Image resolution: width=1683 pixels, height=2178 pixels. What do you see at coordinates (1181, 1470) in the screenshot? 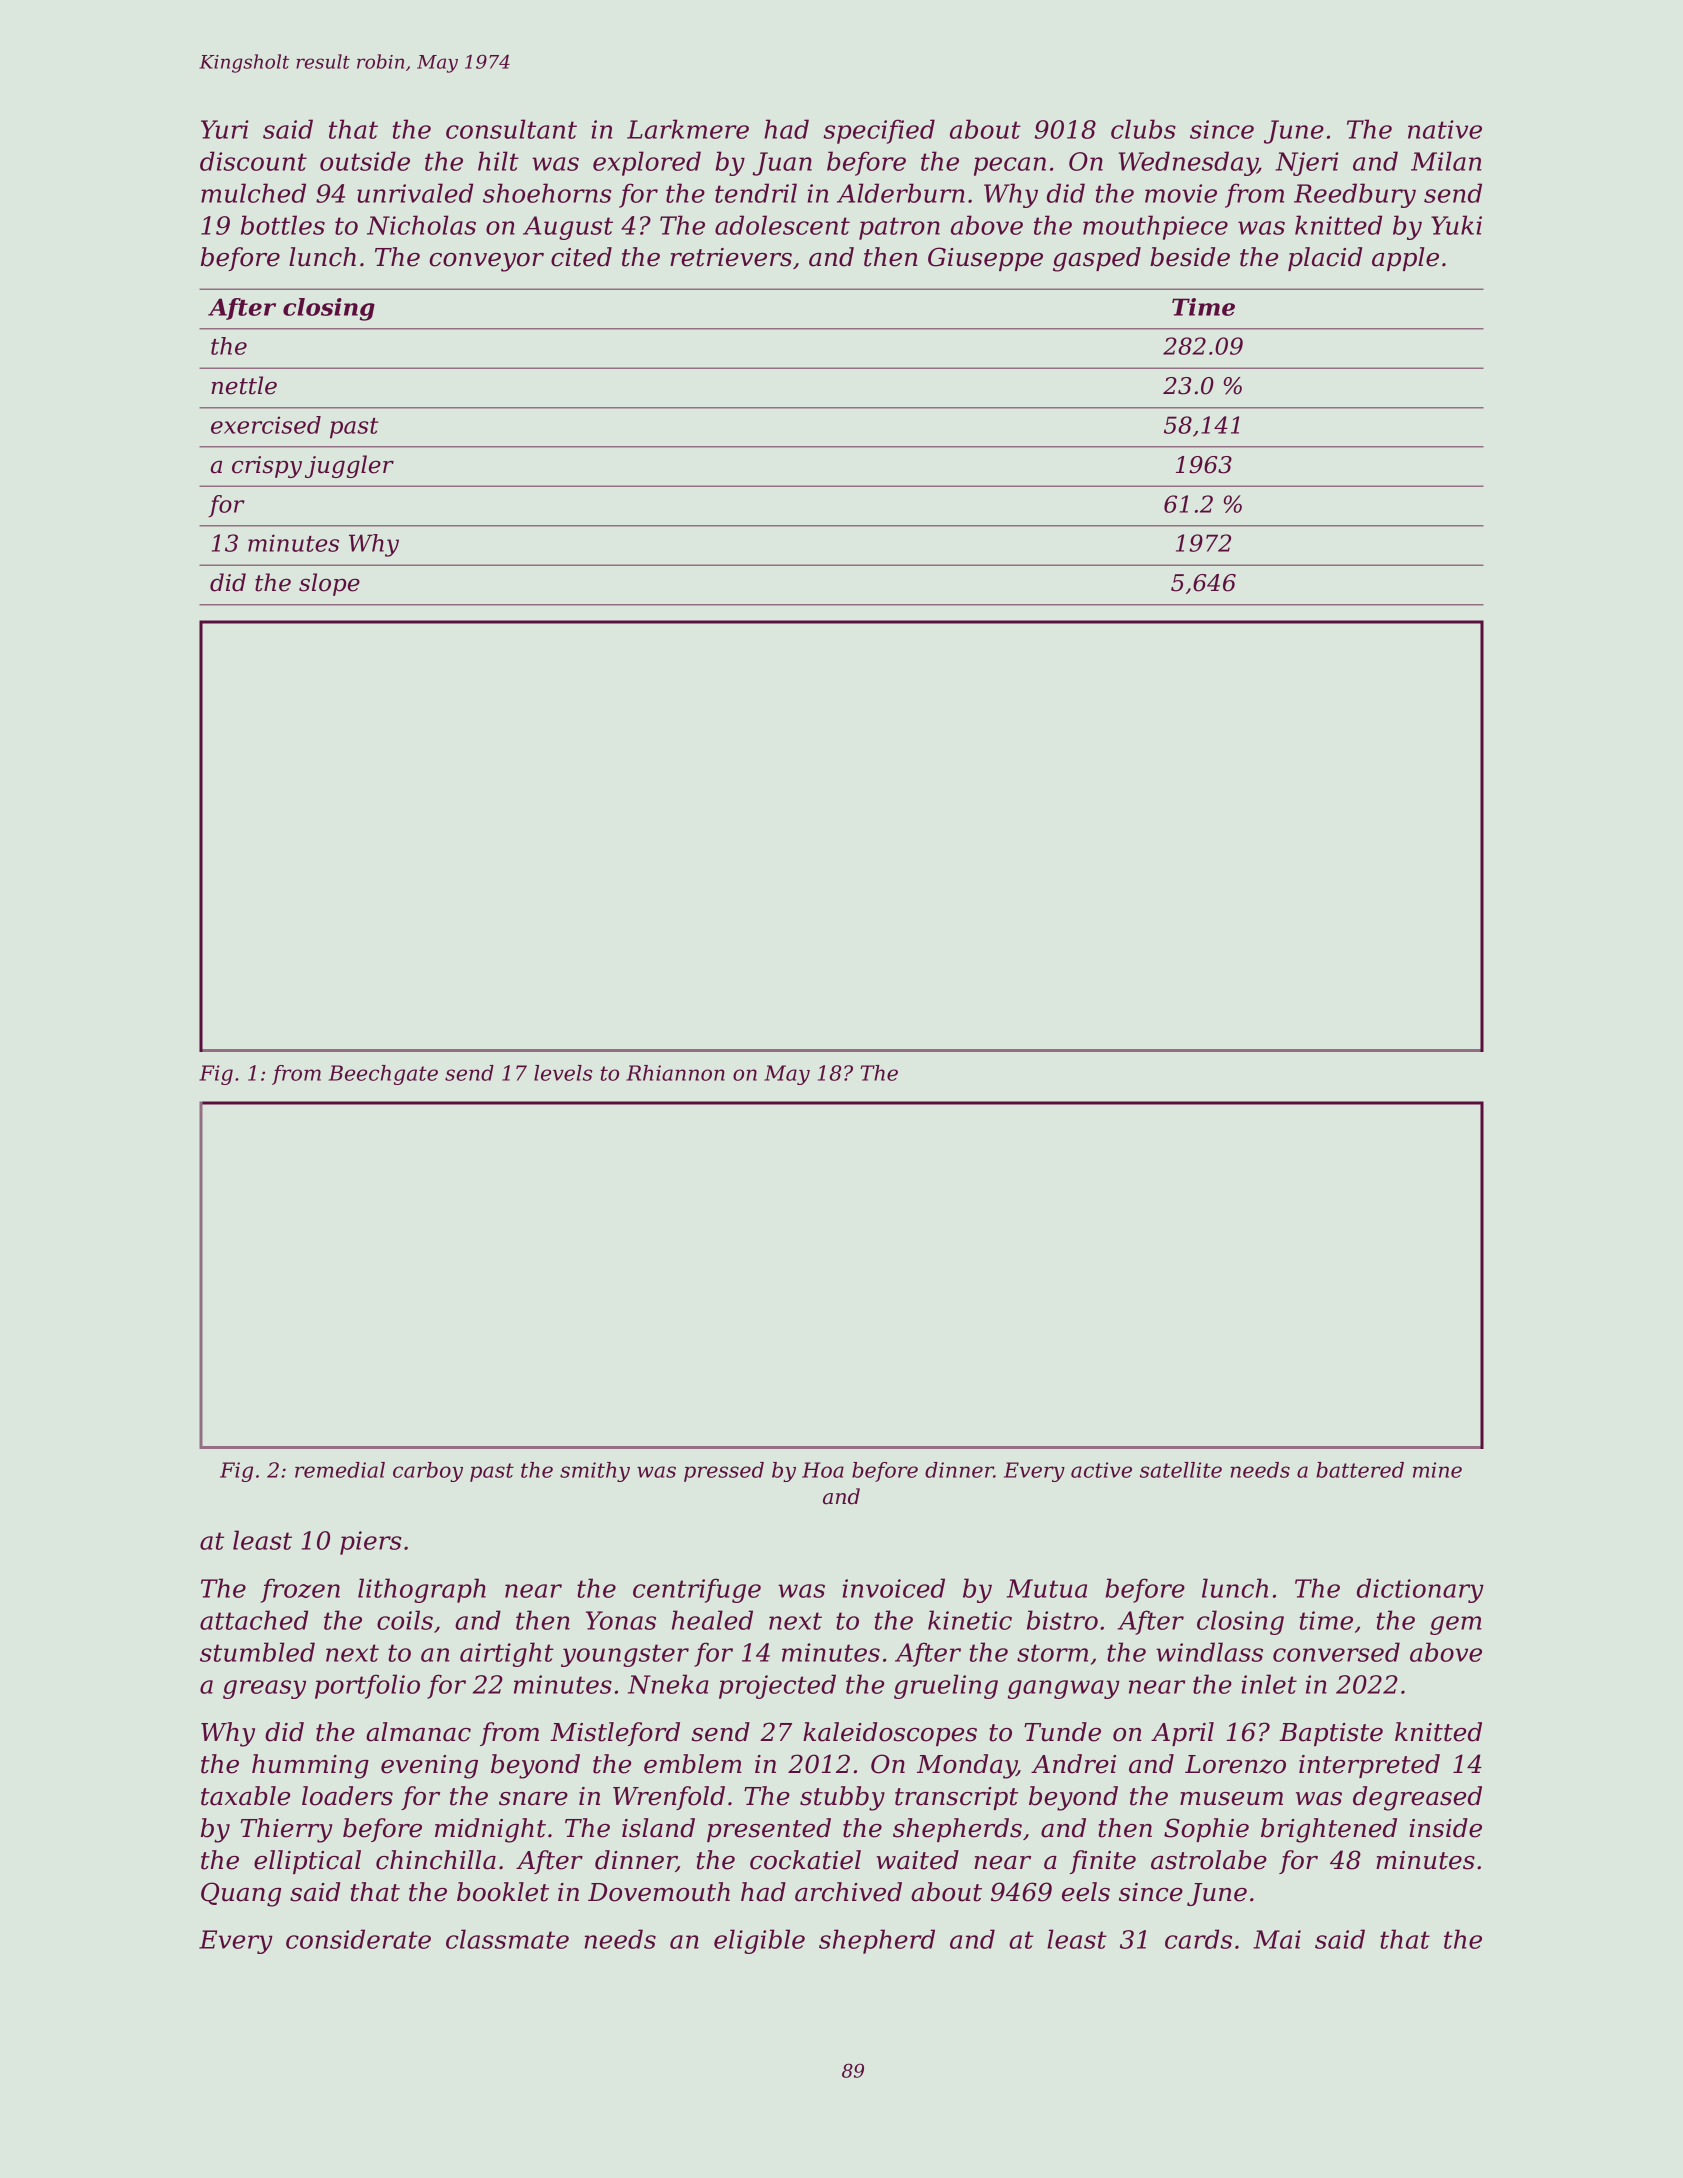
I see `satellite` at bounding box center [1181, 1470].
